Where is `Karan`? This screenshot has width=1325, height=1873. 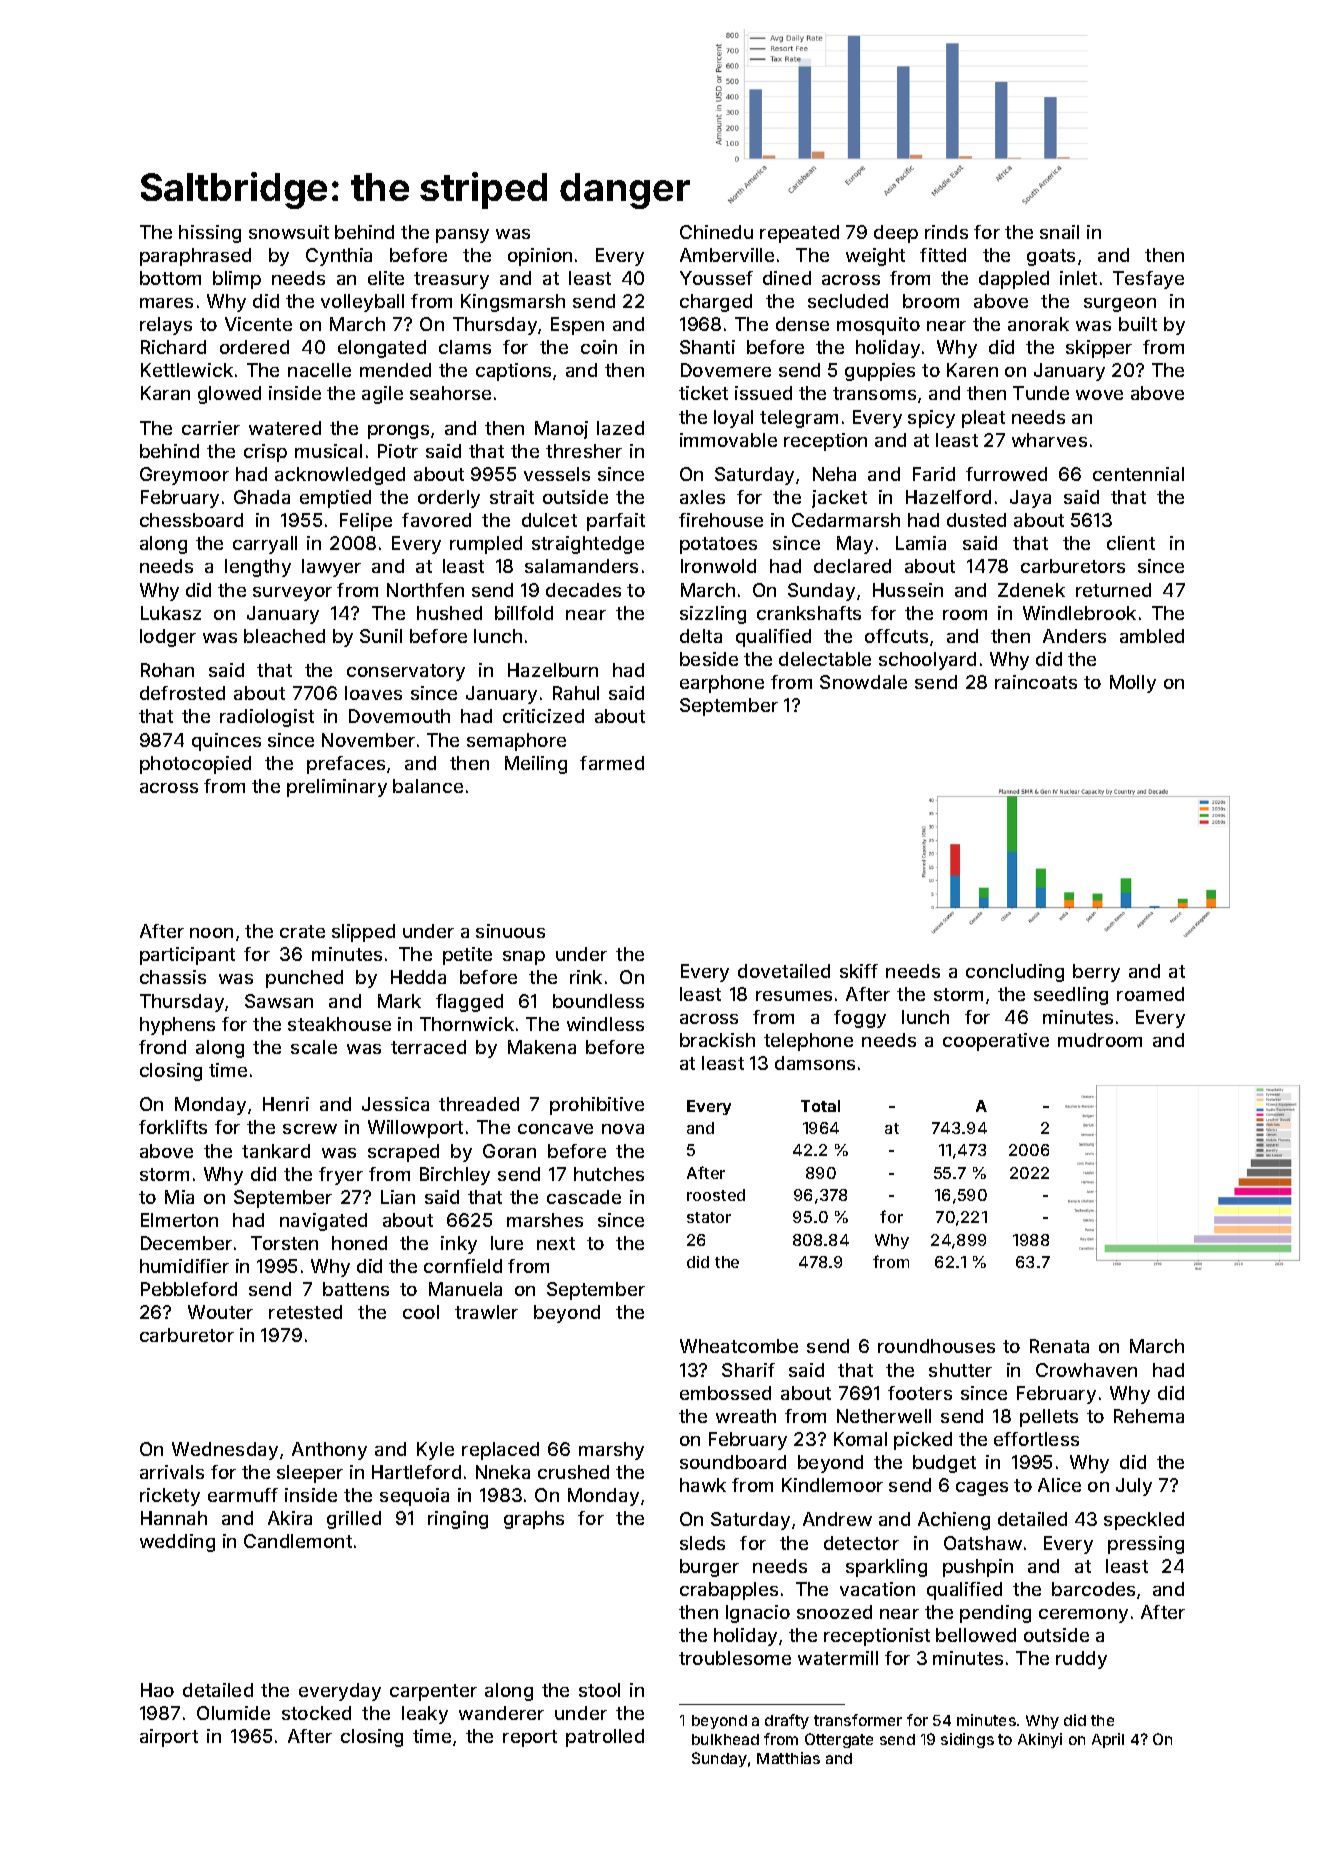 Karan is located at coordinates (165, 393).
